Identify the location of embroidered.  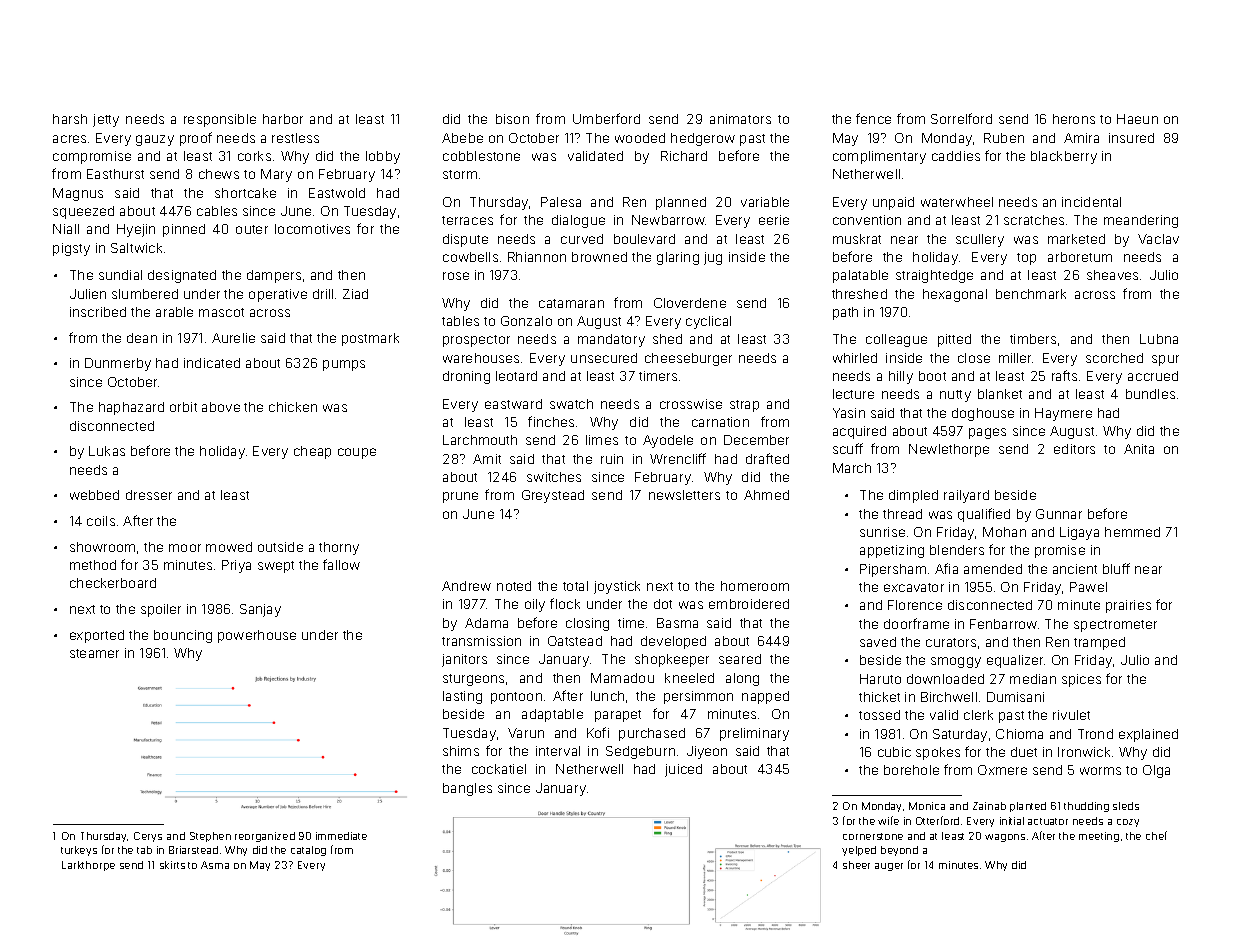
(749, 604).
